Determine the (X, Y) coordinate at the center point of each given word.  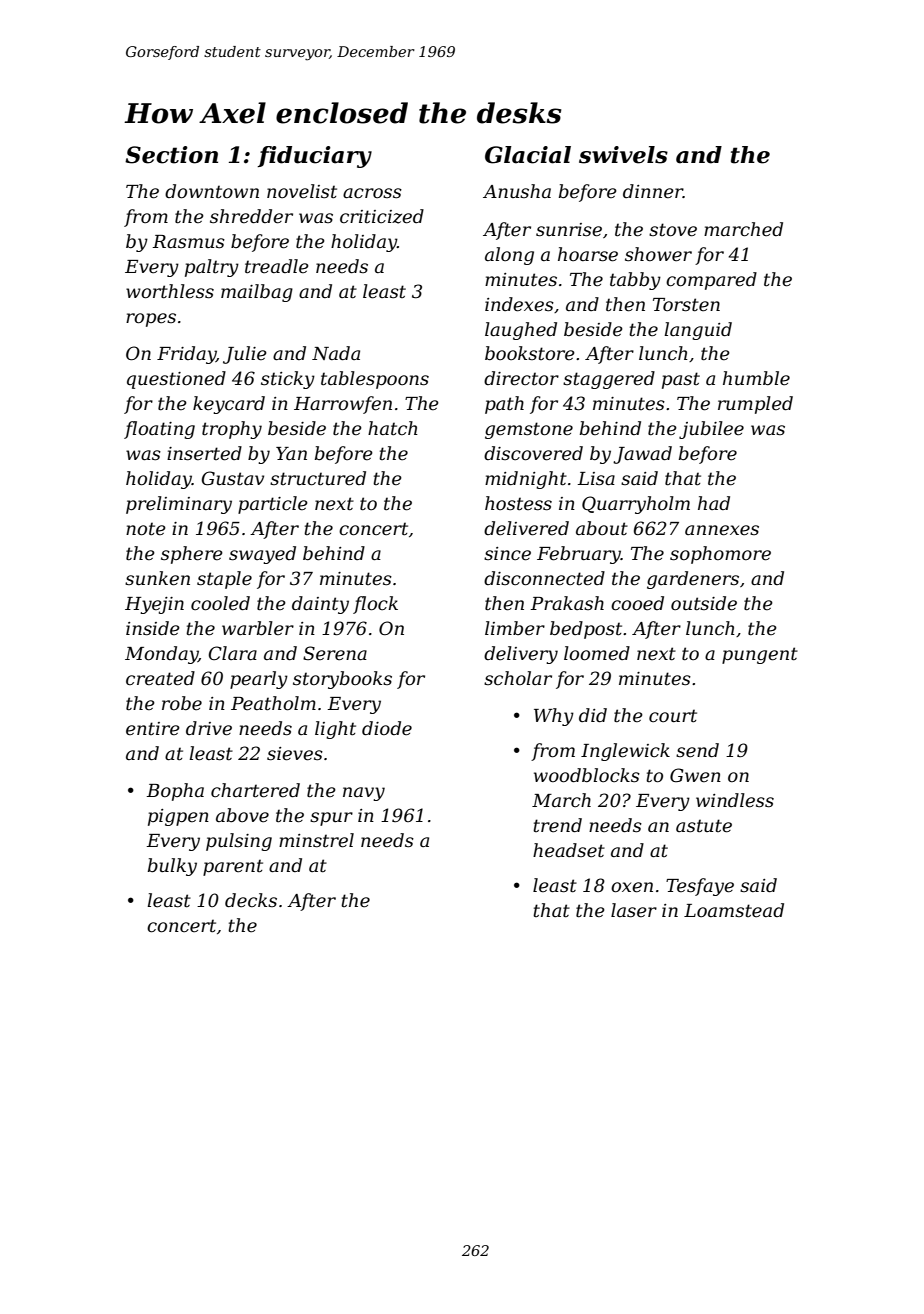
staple (224, 580)
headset (569, 850)
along (509, 256)
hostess (518, 503)
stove (673, 230)
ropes (151, 320)
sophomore (720, 555)
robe (182, 703)
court (673, 716)
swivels (623, 155)
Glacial (528, 155)
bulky (172, 867)
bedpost (586, 630)
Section (171, 155)
